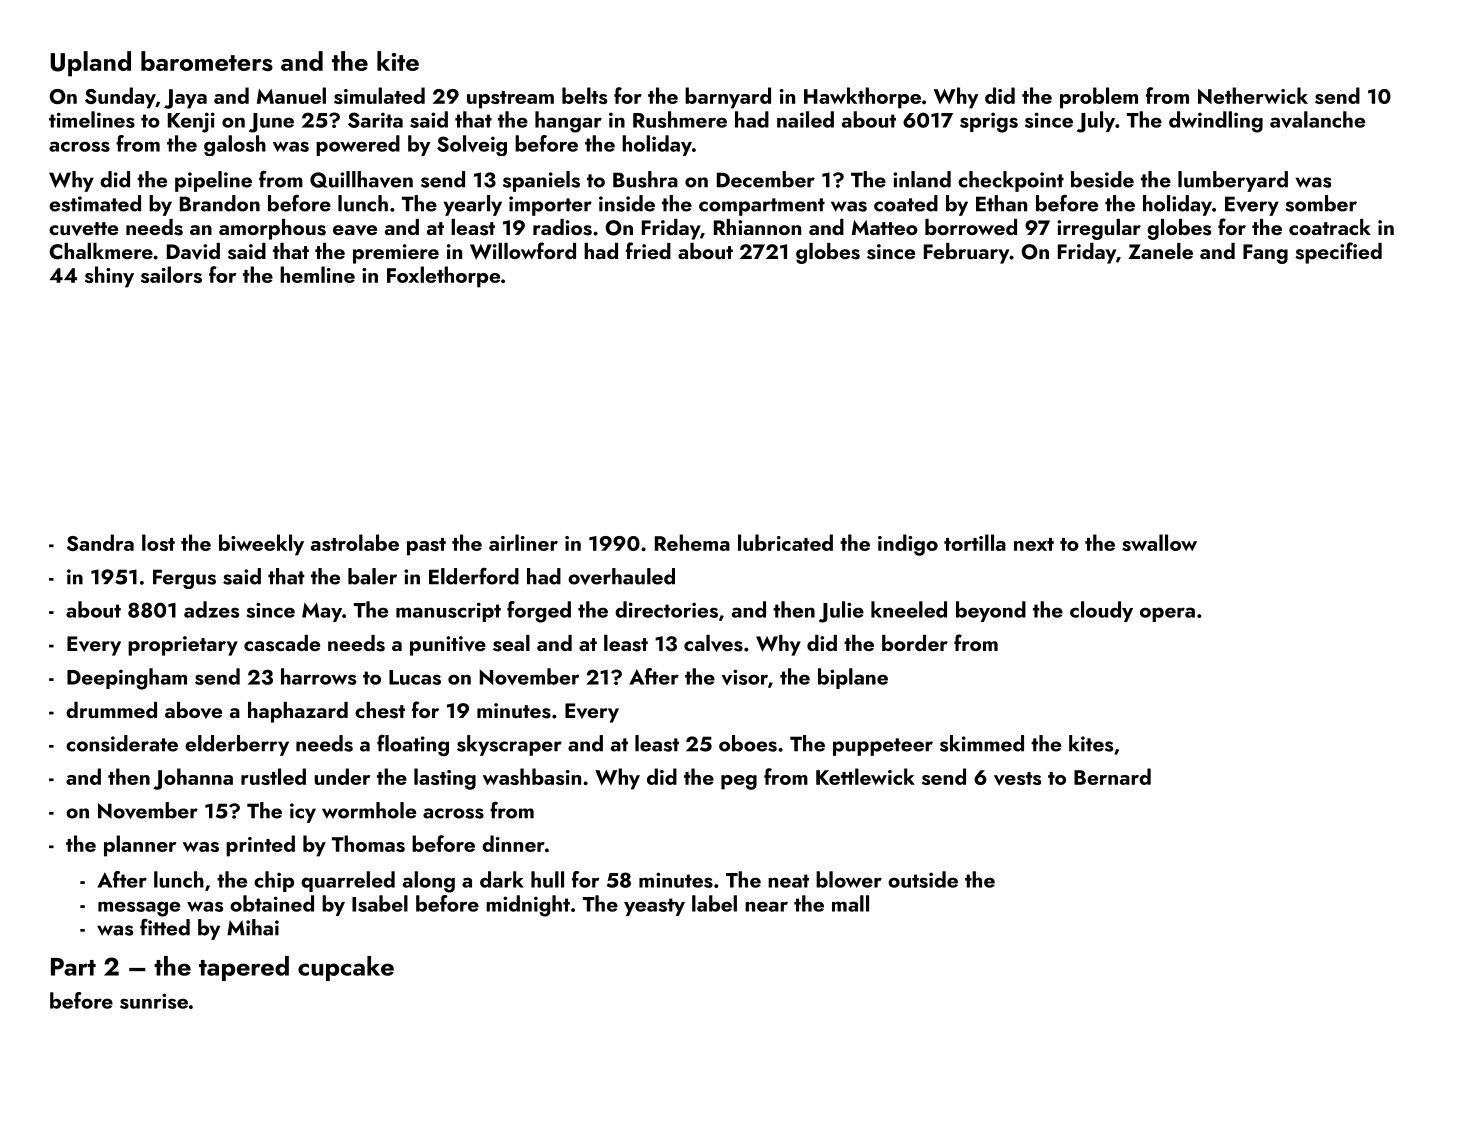  I want to click on yeasty, so click(654, 907).
